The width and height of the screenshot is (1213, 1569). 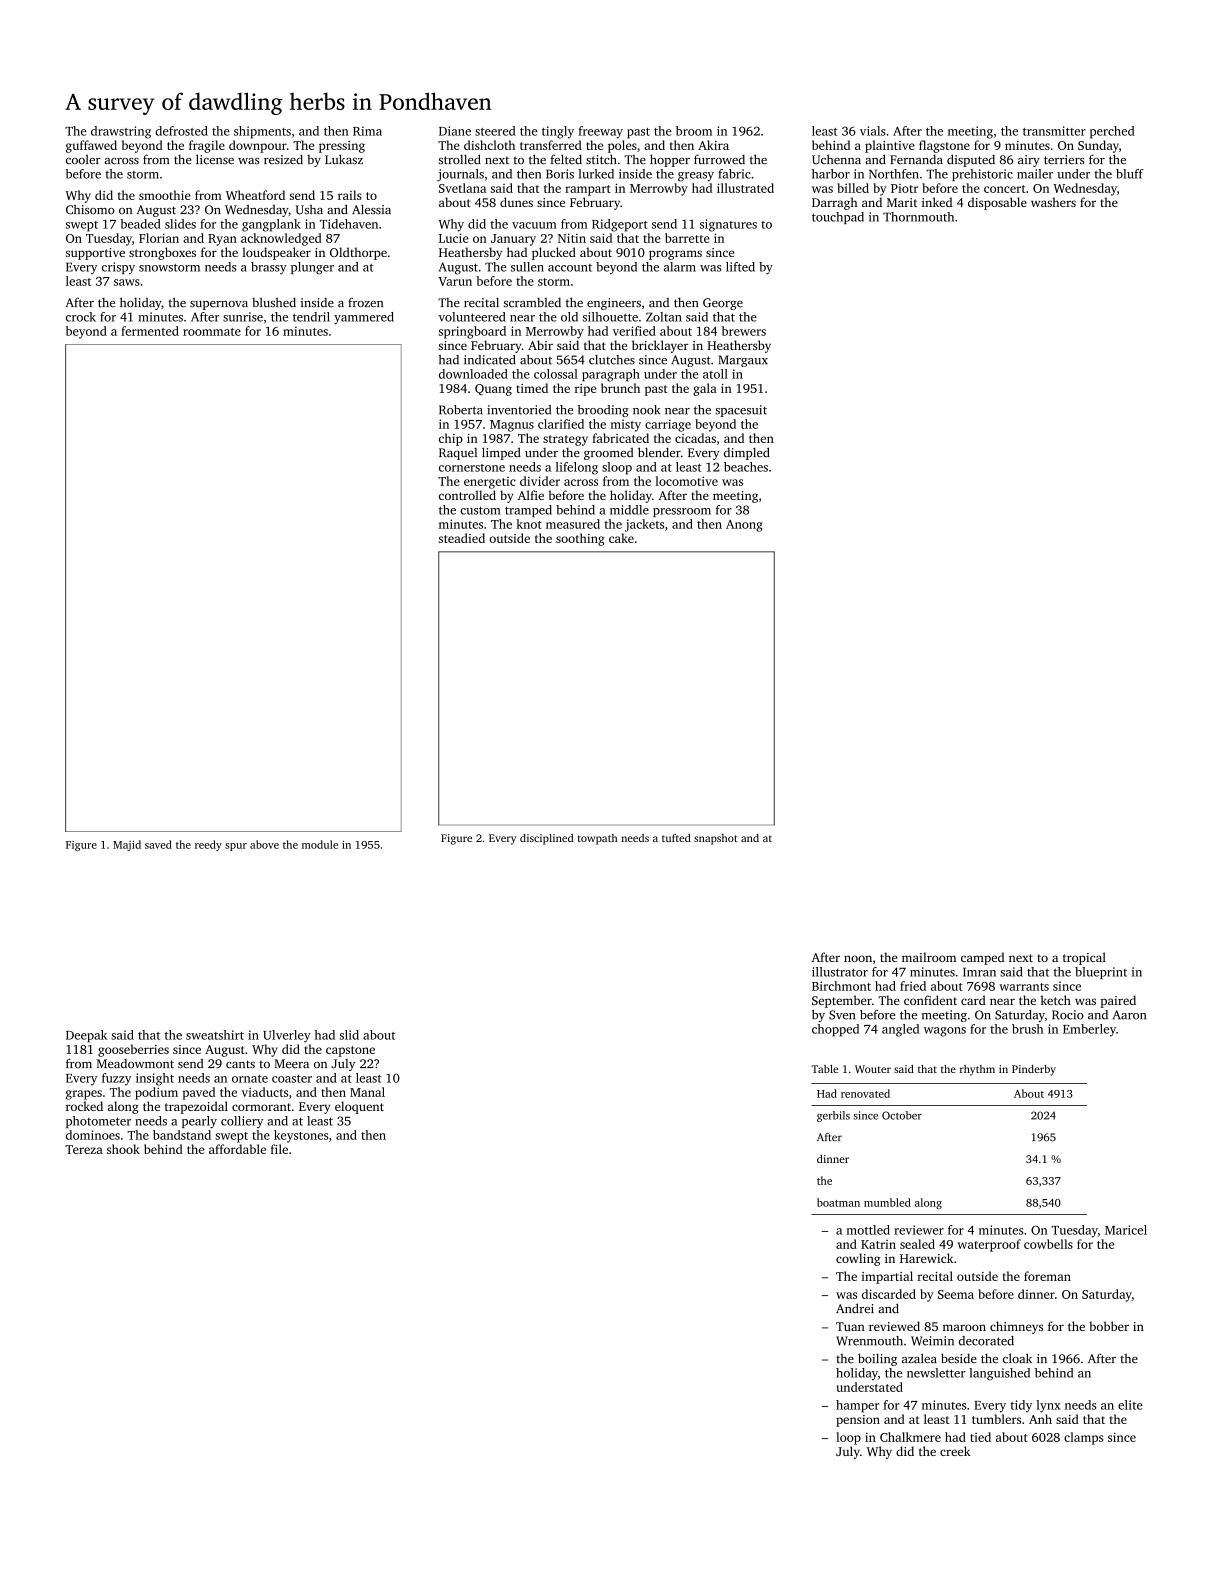 I want to click on tendril, so click(x=311, y=317).
